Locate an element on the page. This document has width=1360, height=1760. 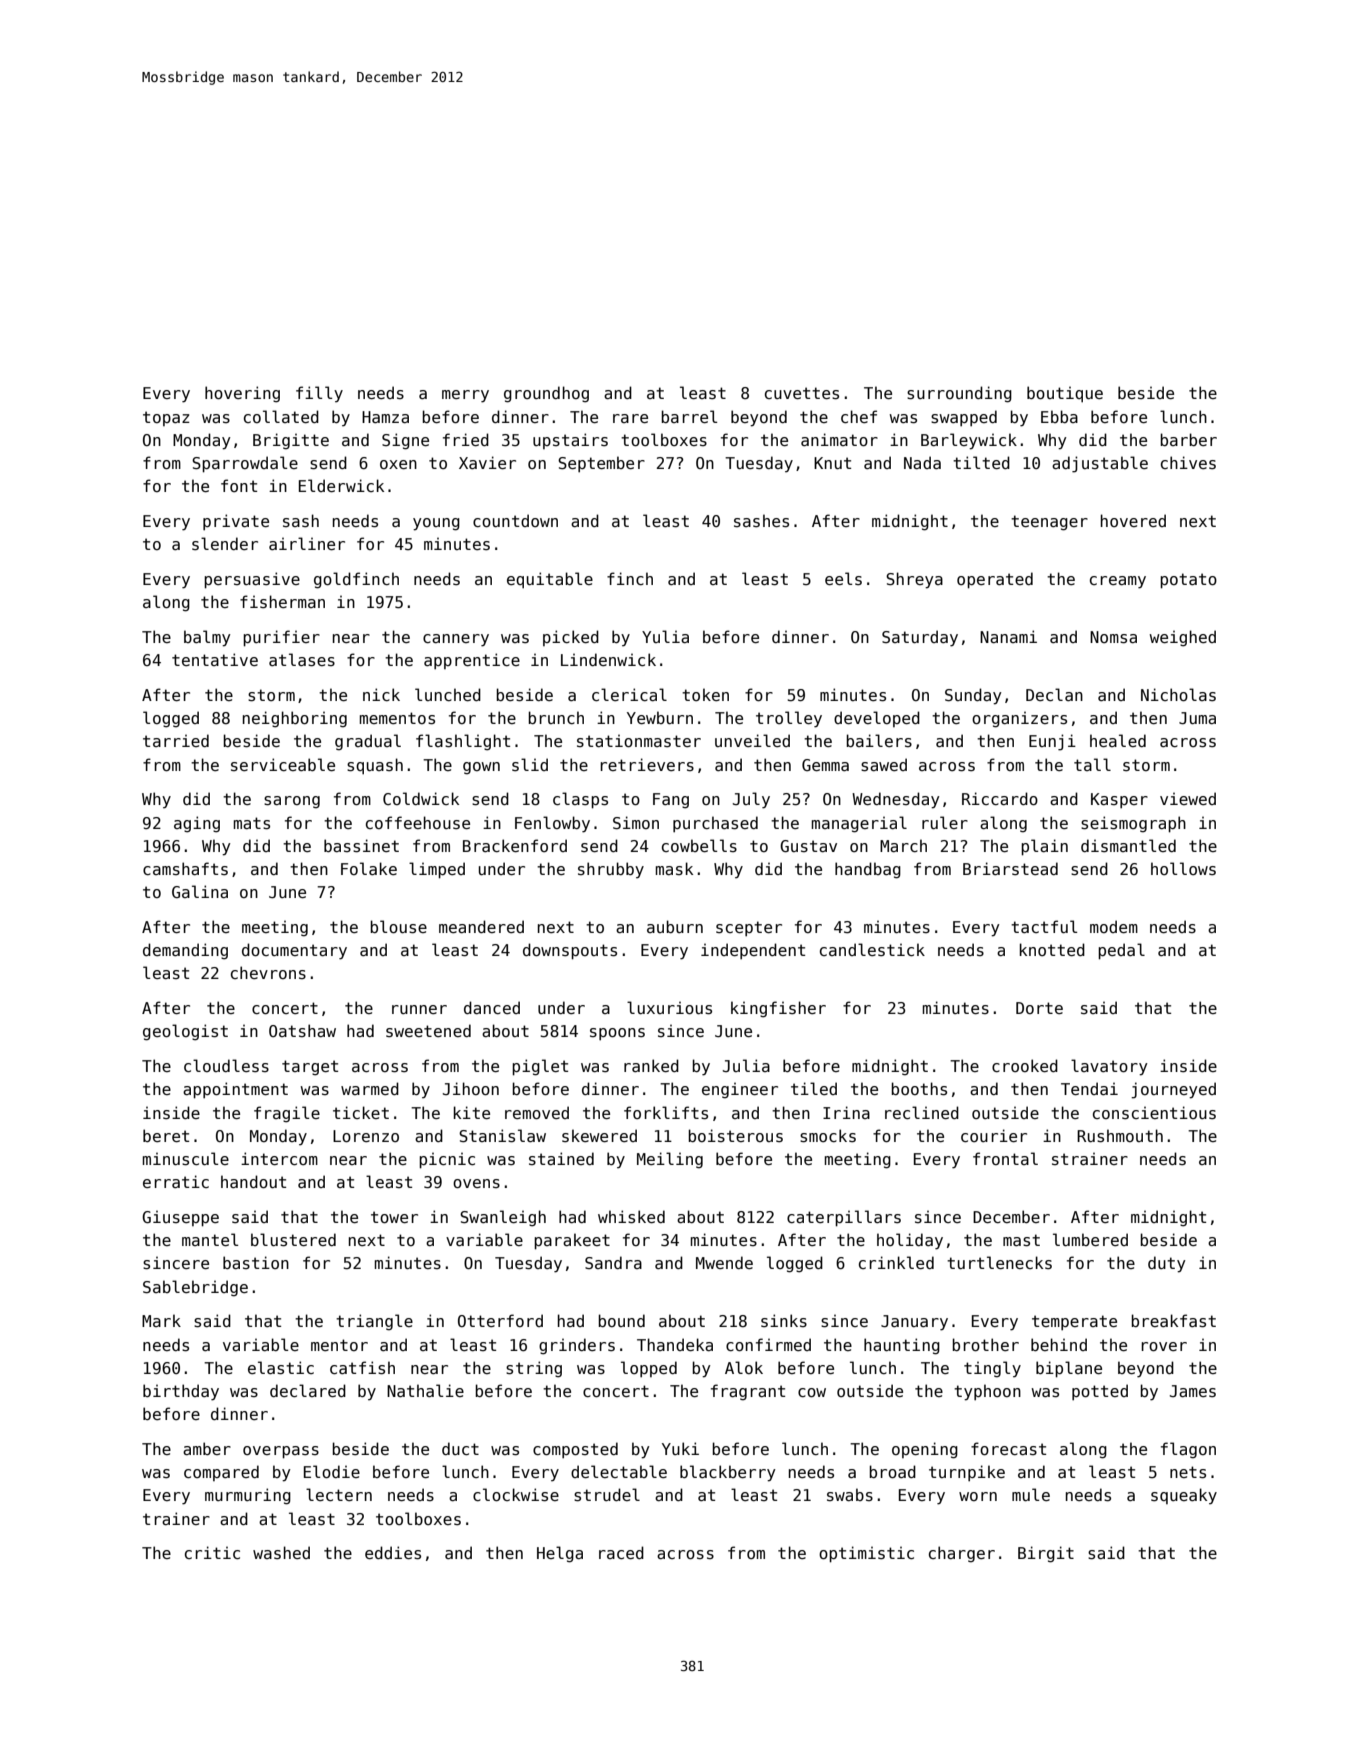
fisherman is located at coordinates (282, 602).
